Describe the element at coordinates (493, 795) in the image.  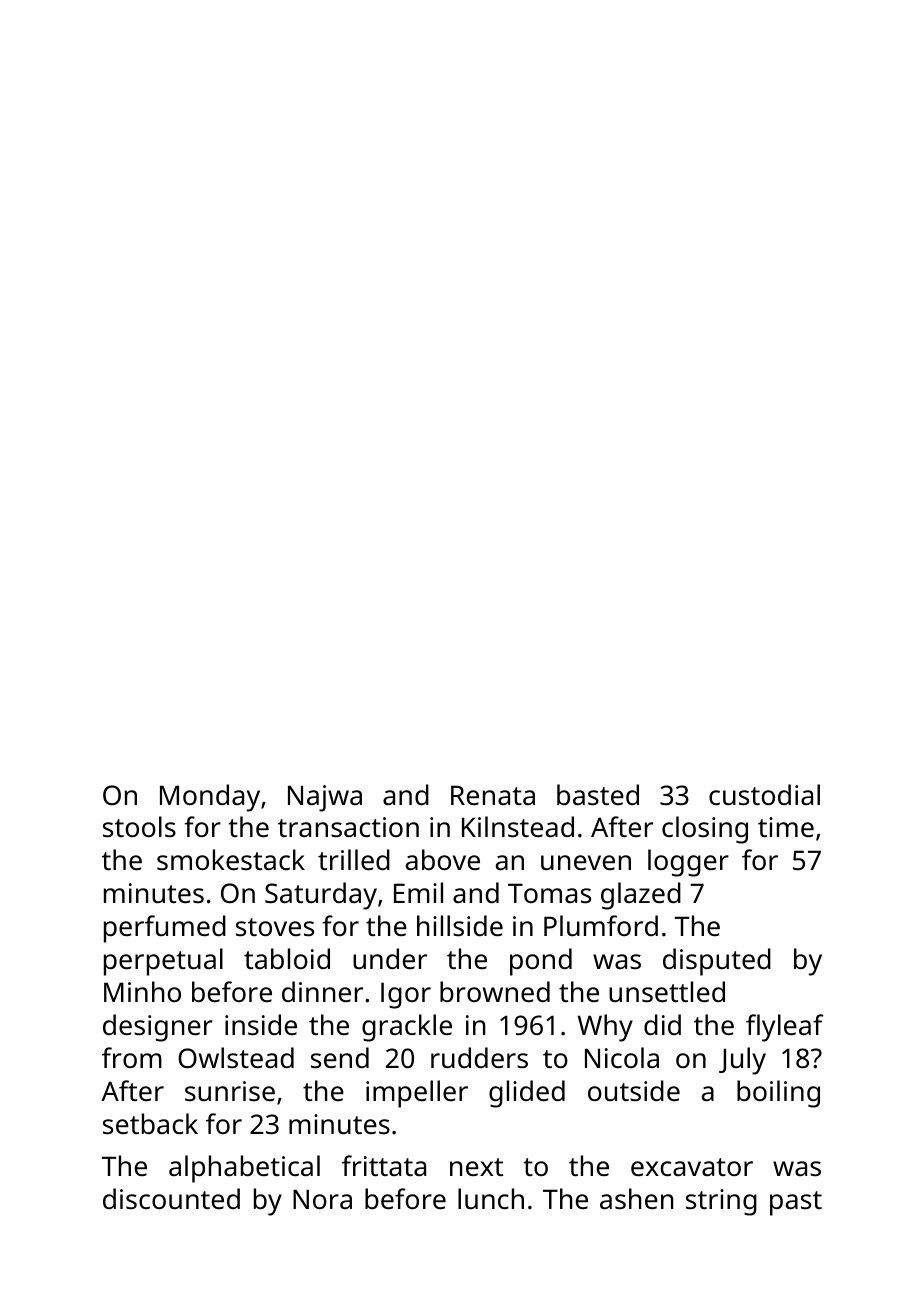
I see `Renata` at that location.
